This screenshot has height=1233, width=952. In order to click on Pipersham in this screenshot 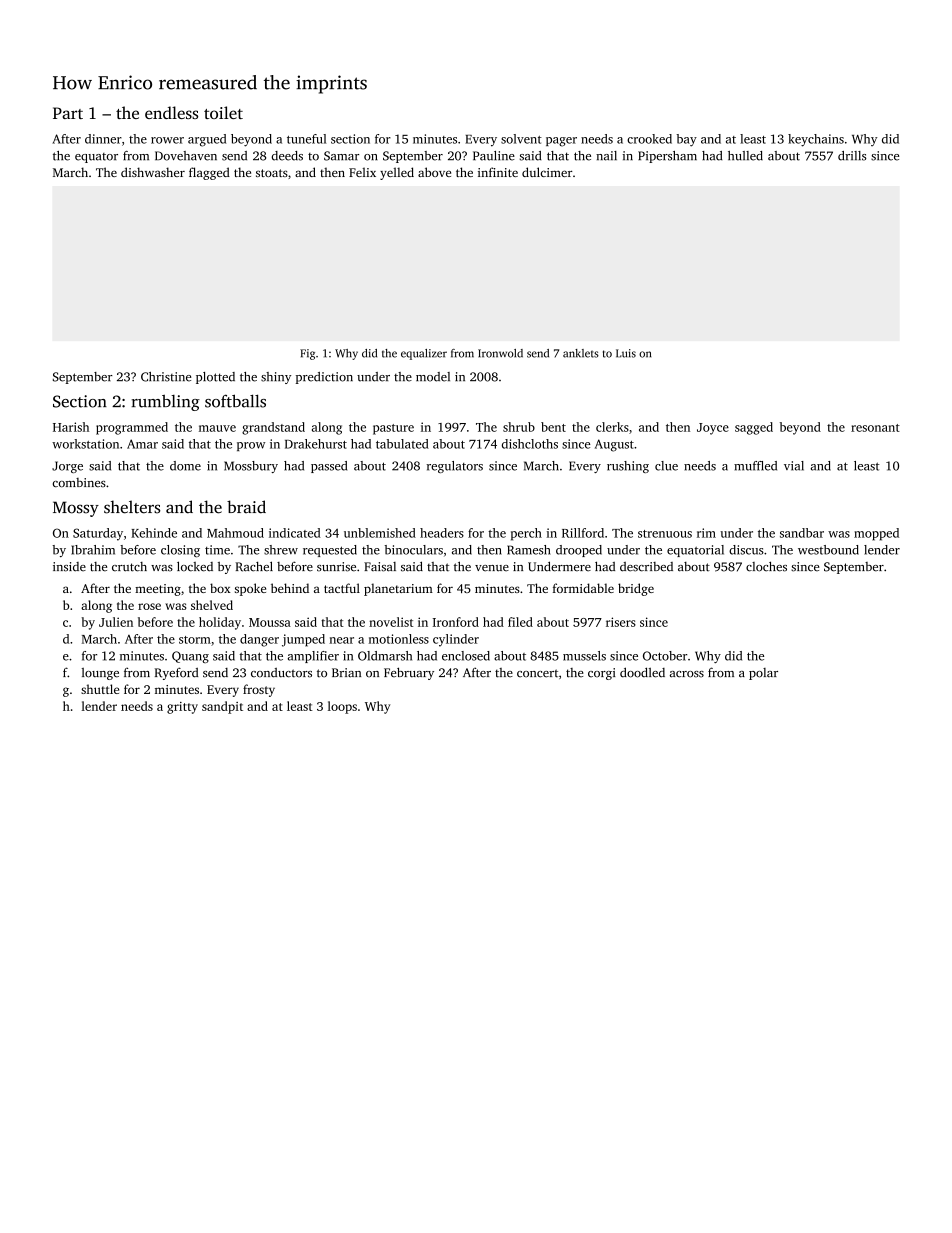, I will do `click(667, 157)`.
